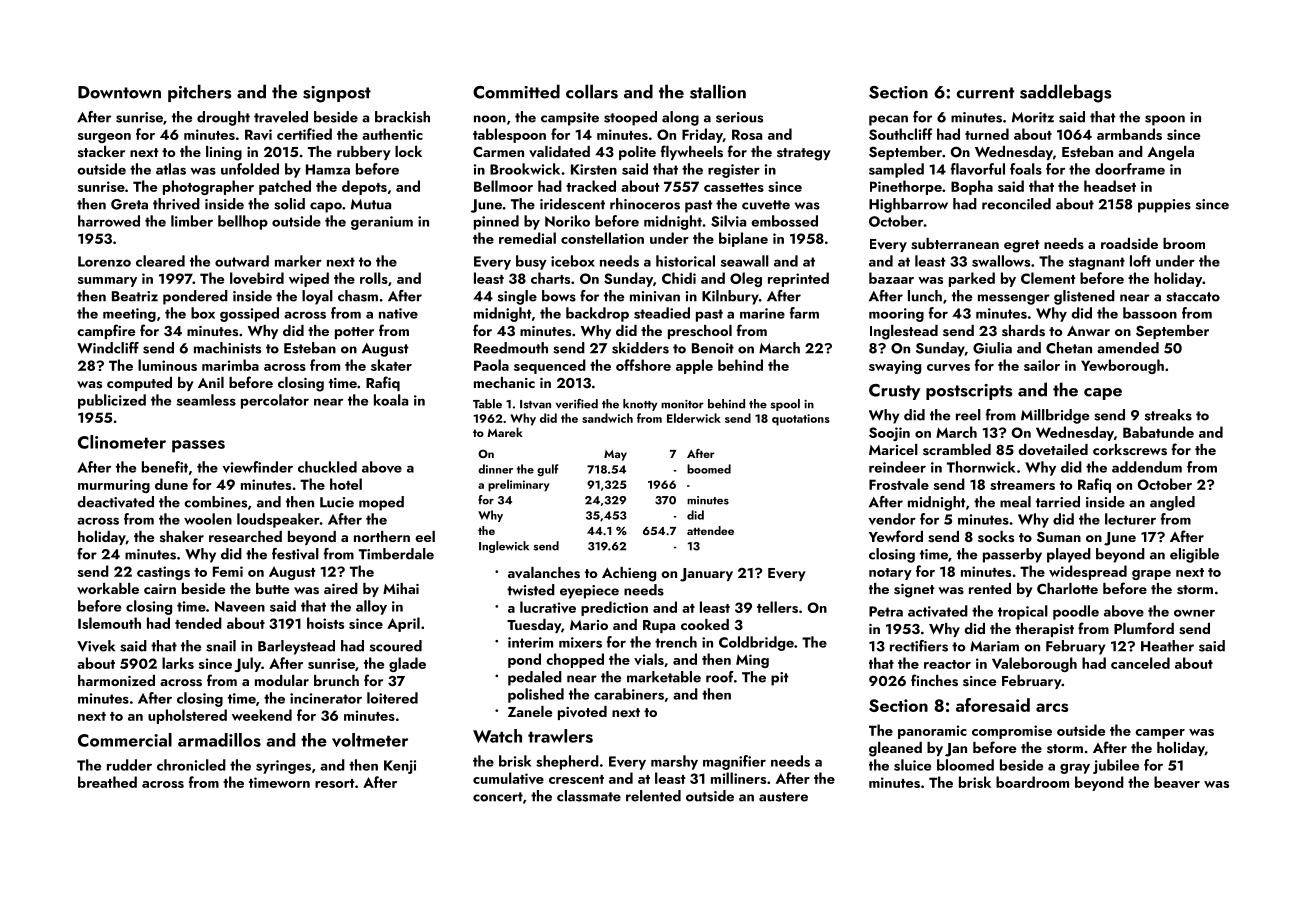  I want to click on moped, so click(381, 503).
